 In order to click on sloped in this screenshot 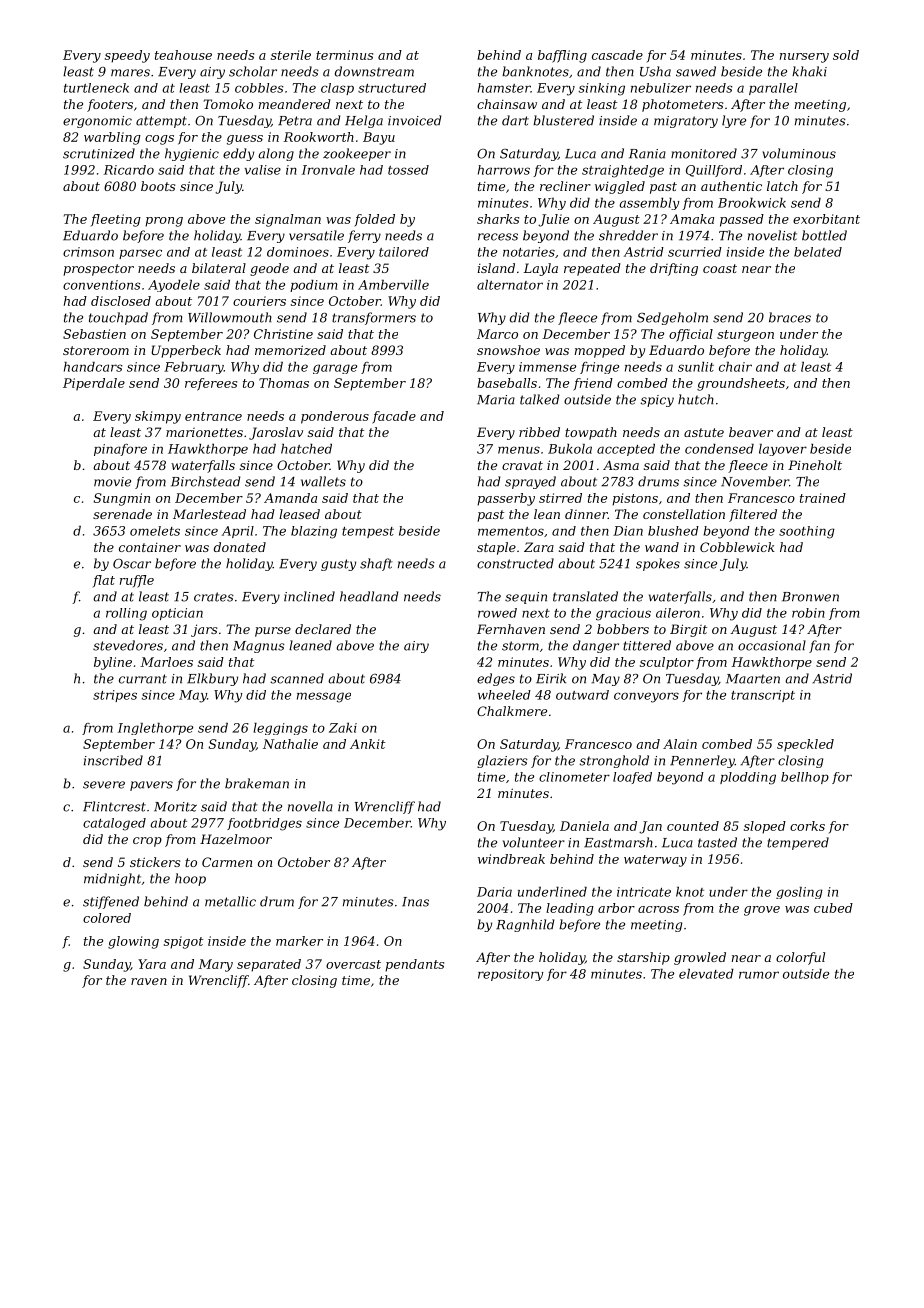, I will do `click(765, 827)`.
